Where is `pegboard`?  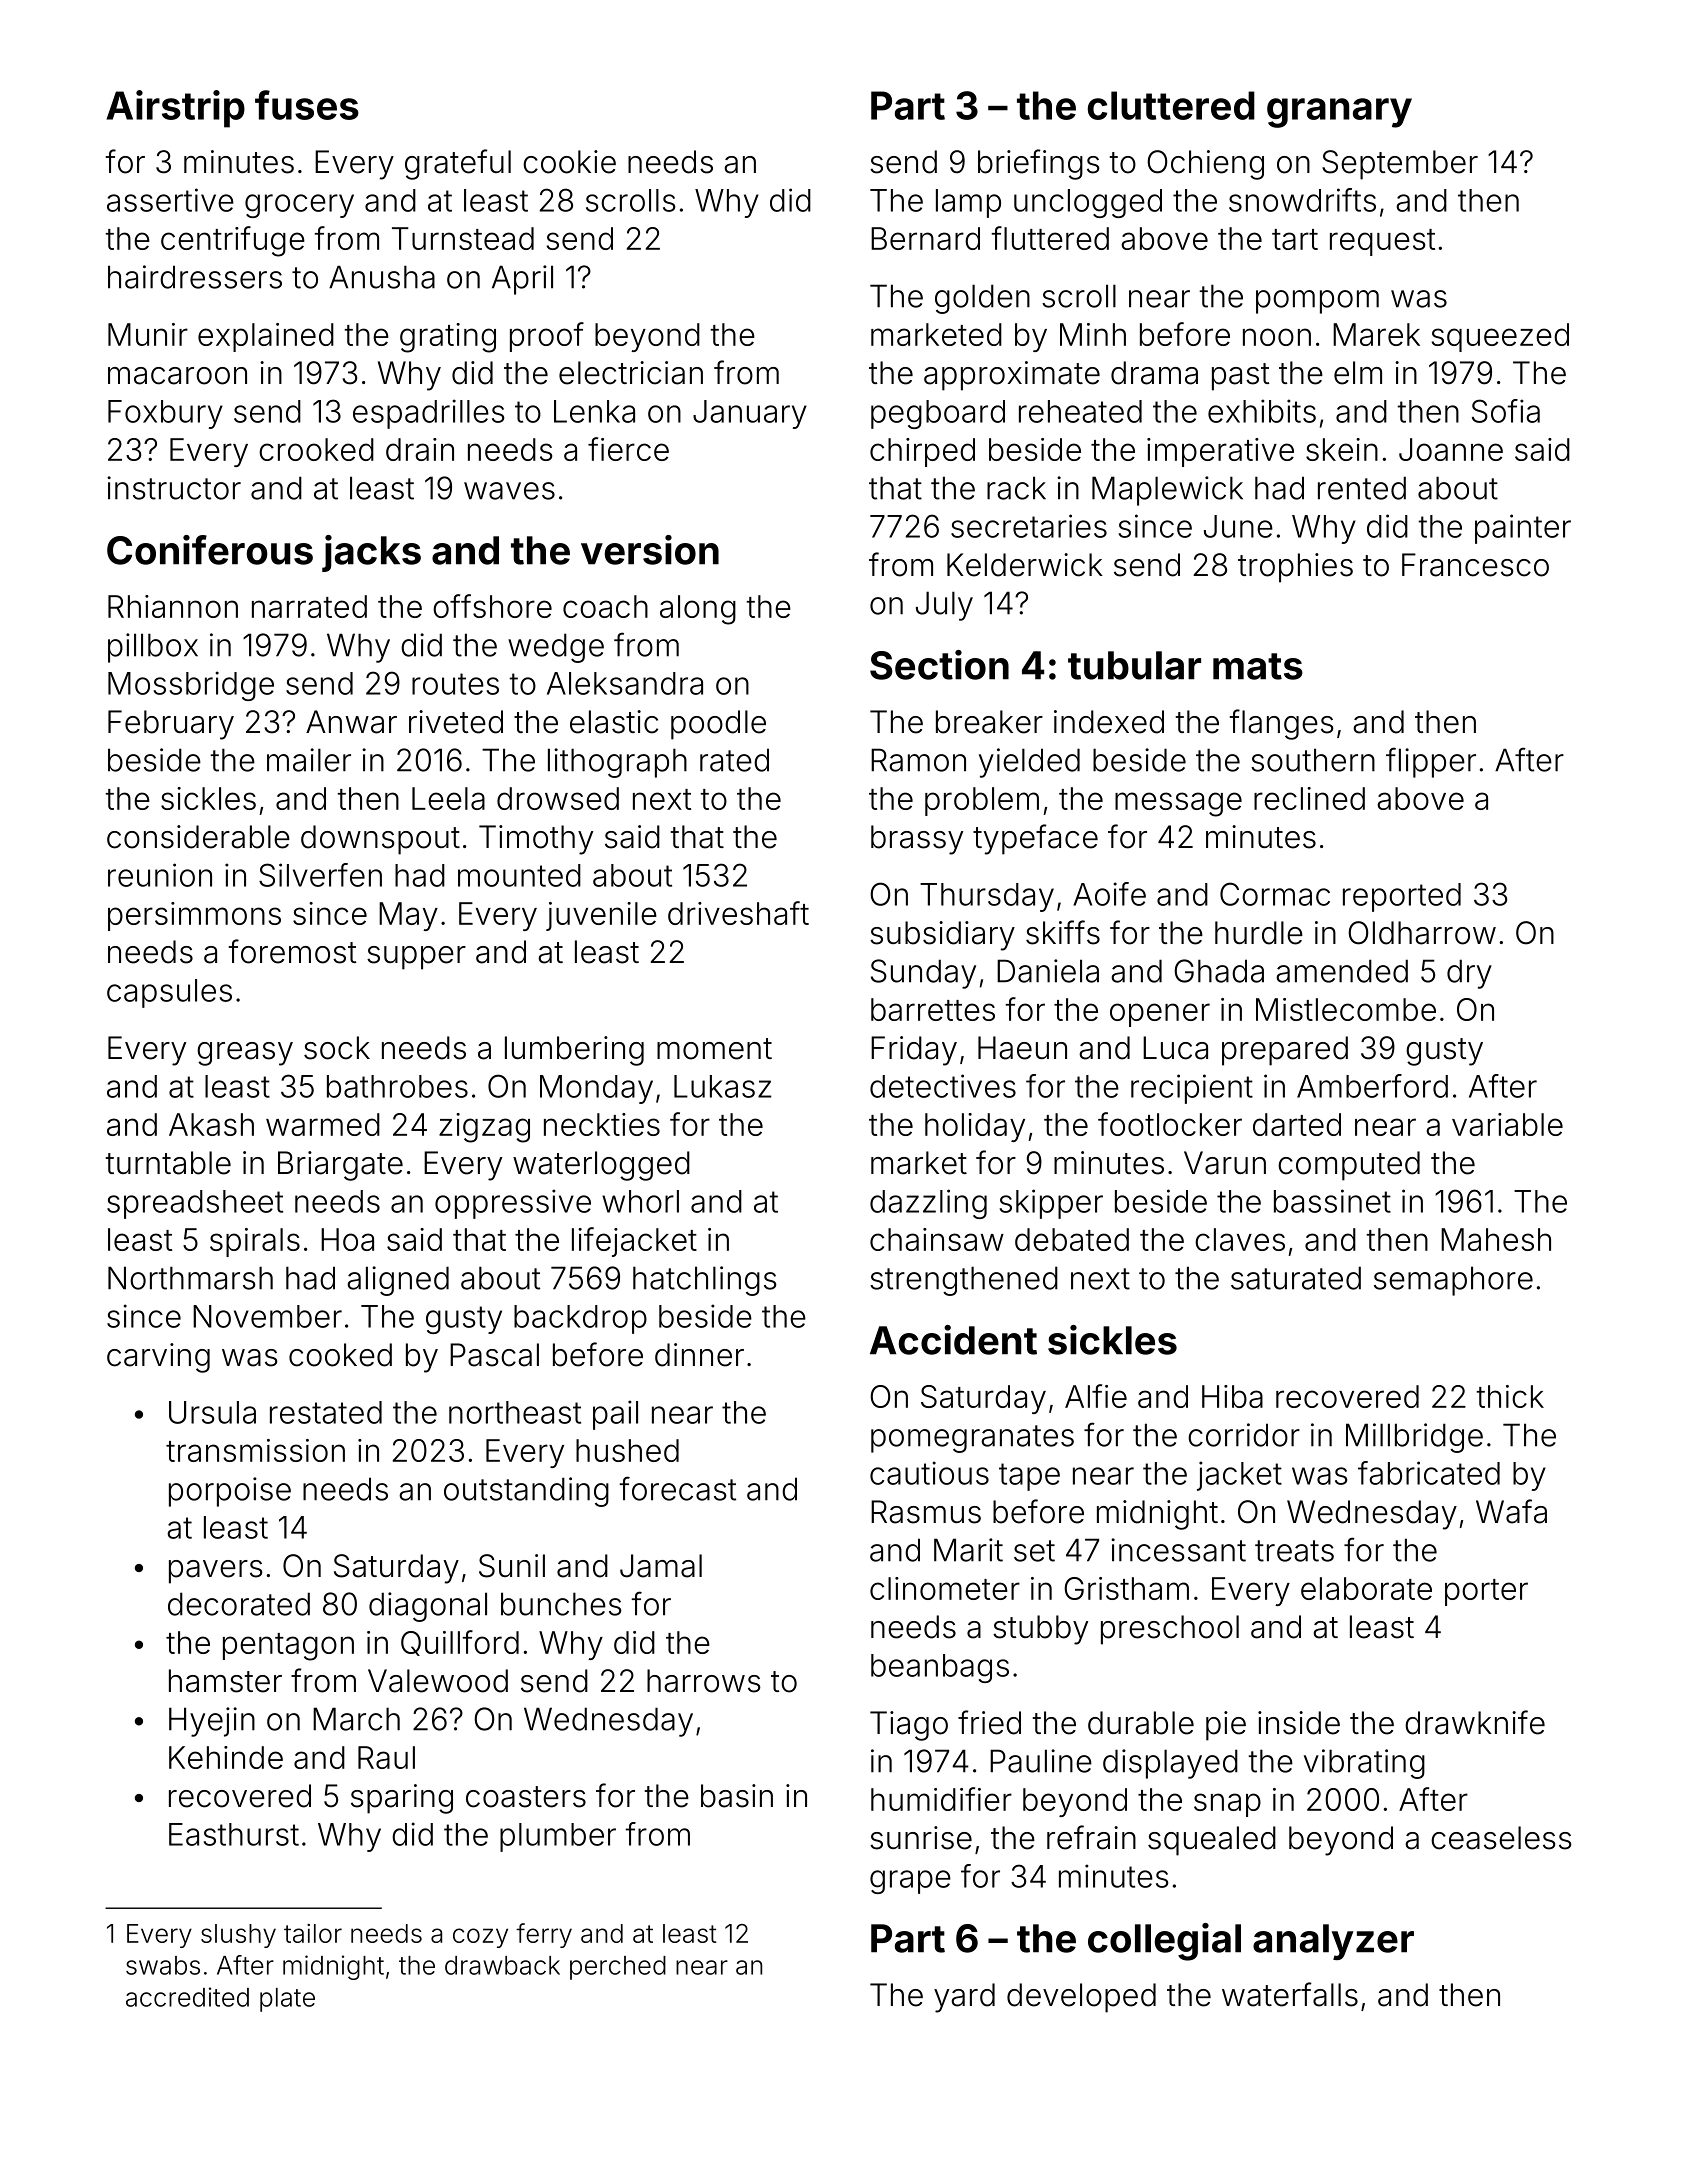 pegboard is located at coordinates (938, 414).
